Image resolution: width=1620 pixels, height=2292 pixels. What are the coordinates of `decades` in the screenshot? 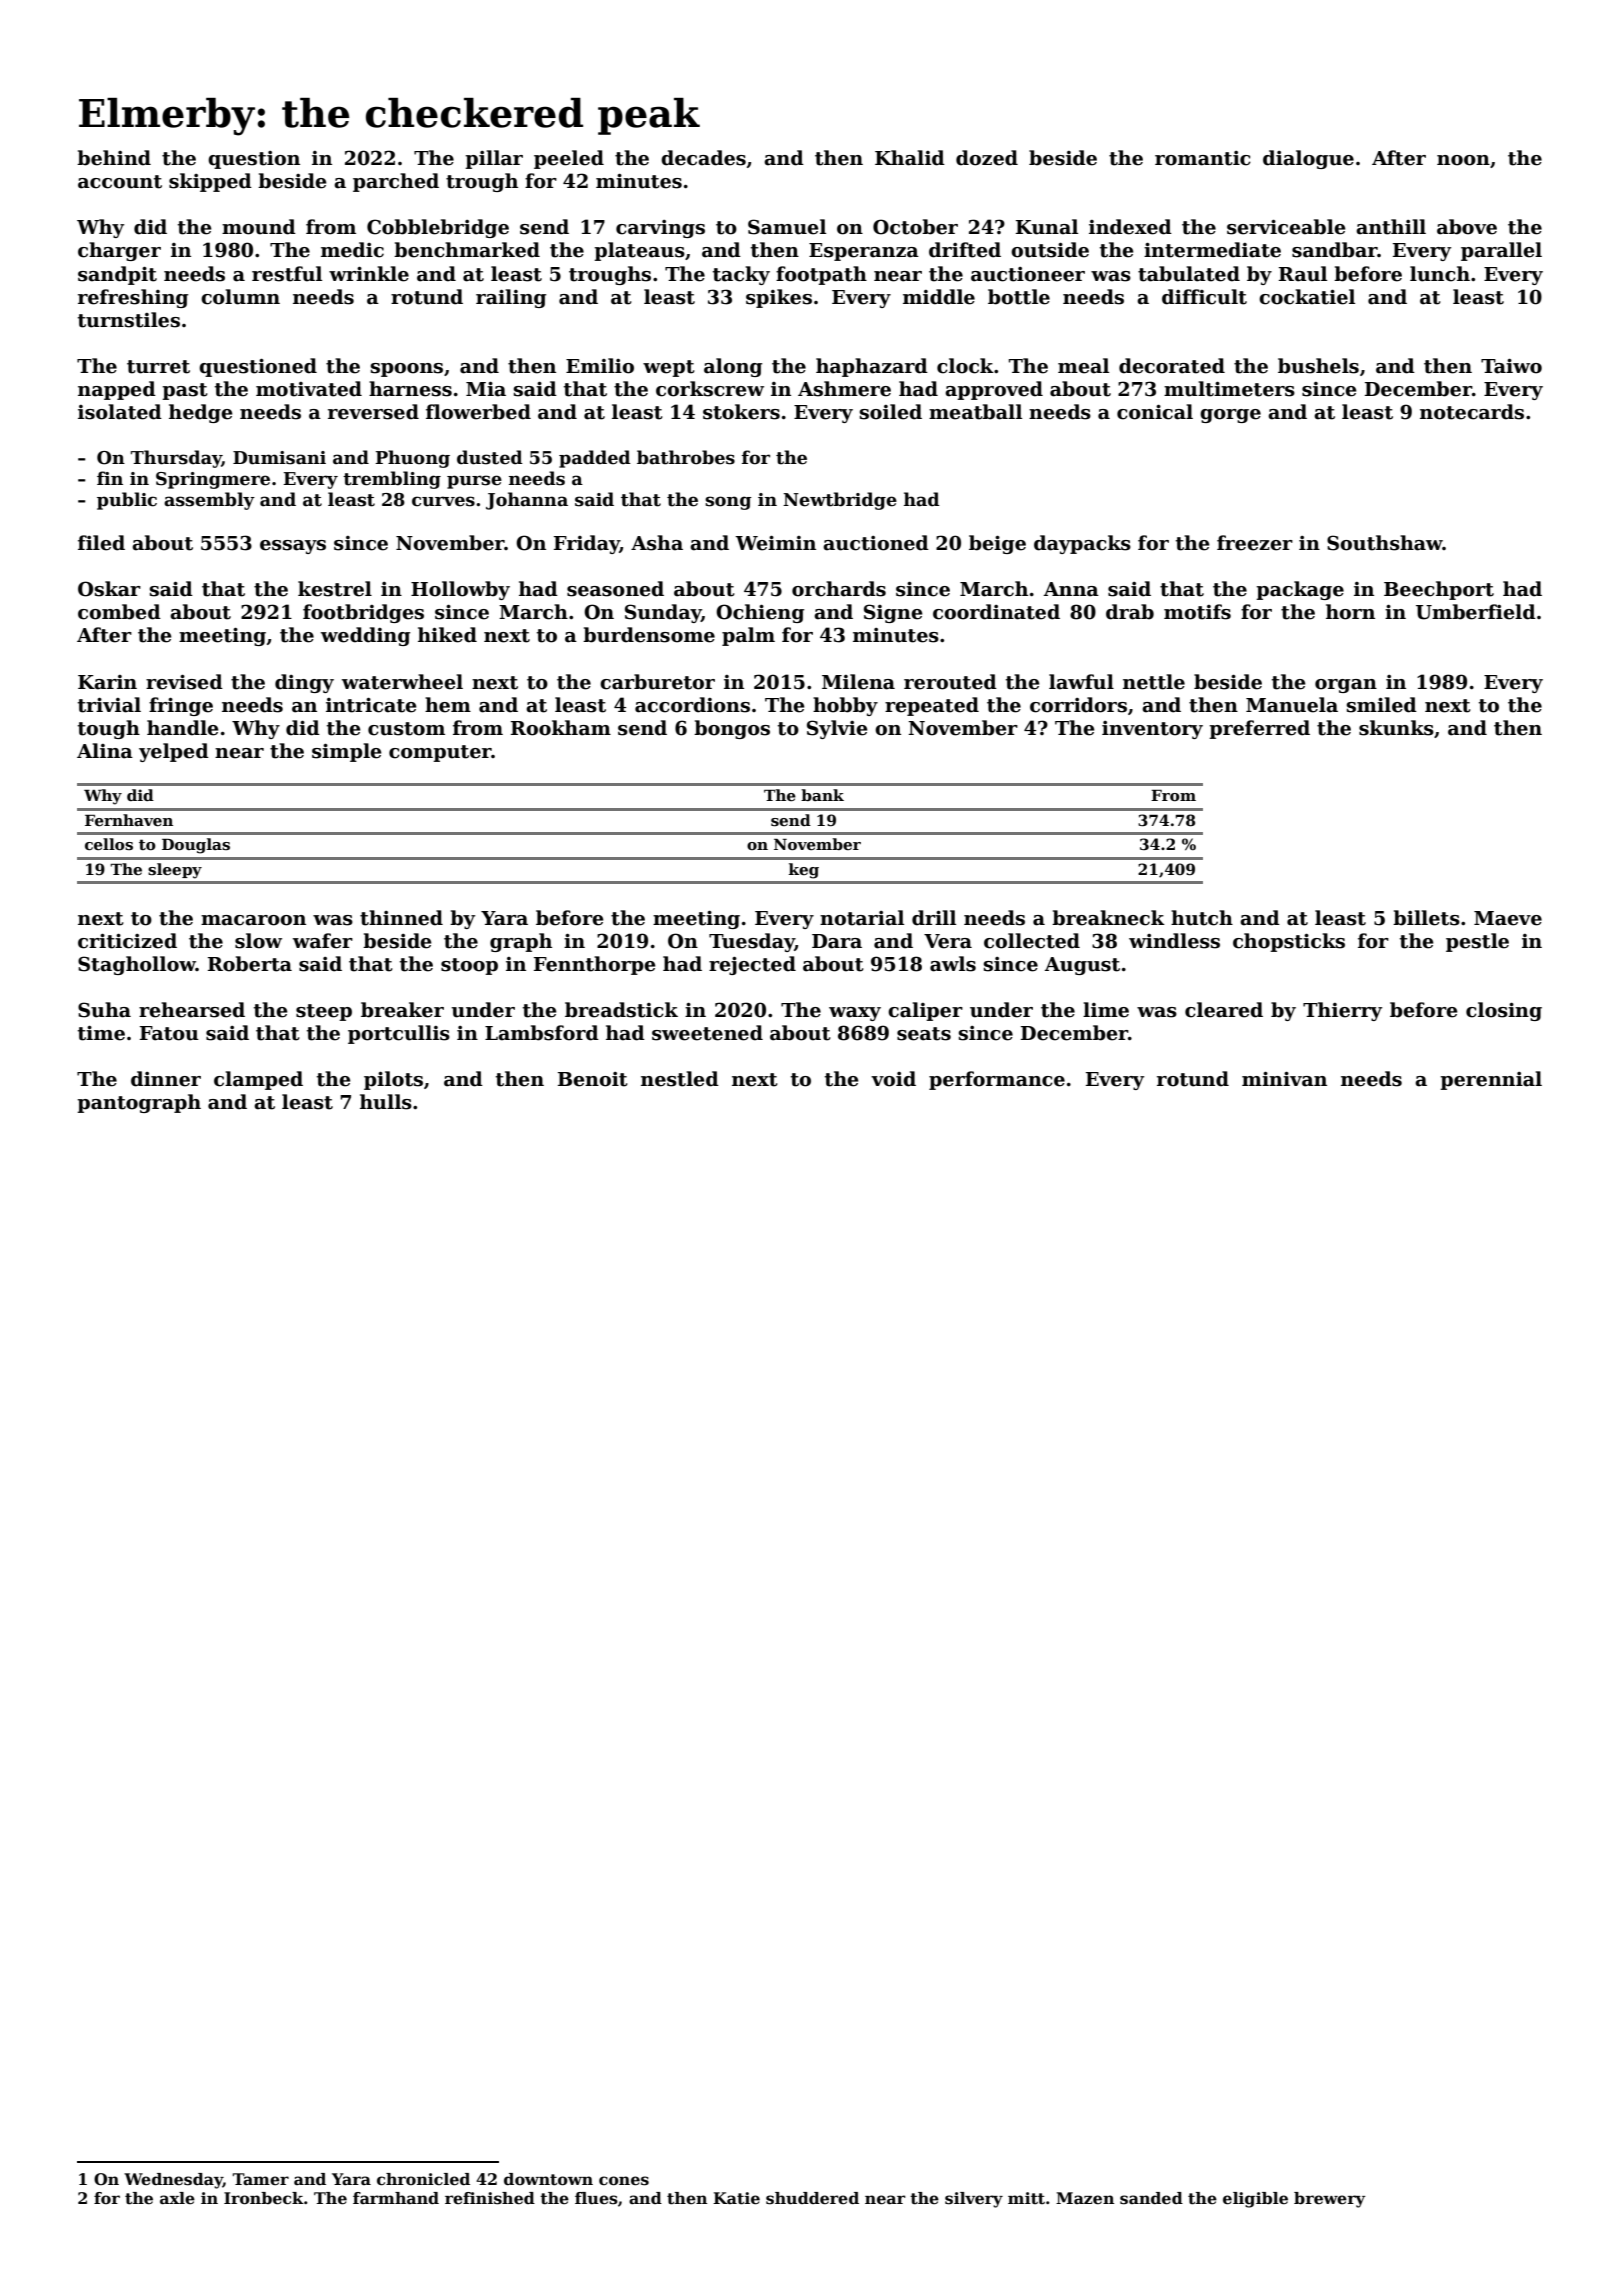 It's located at (703, 158).
